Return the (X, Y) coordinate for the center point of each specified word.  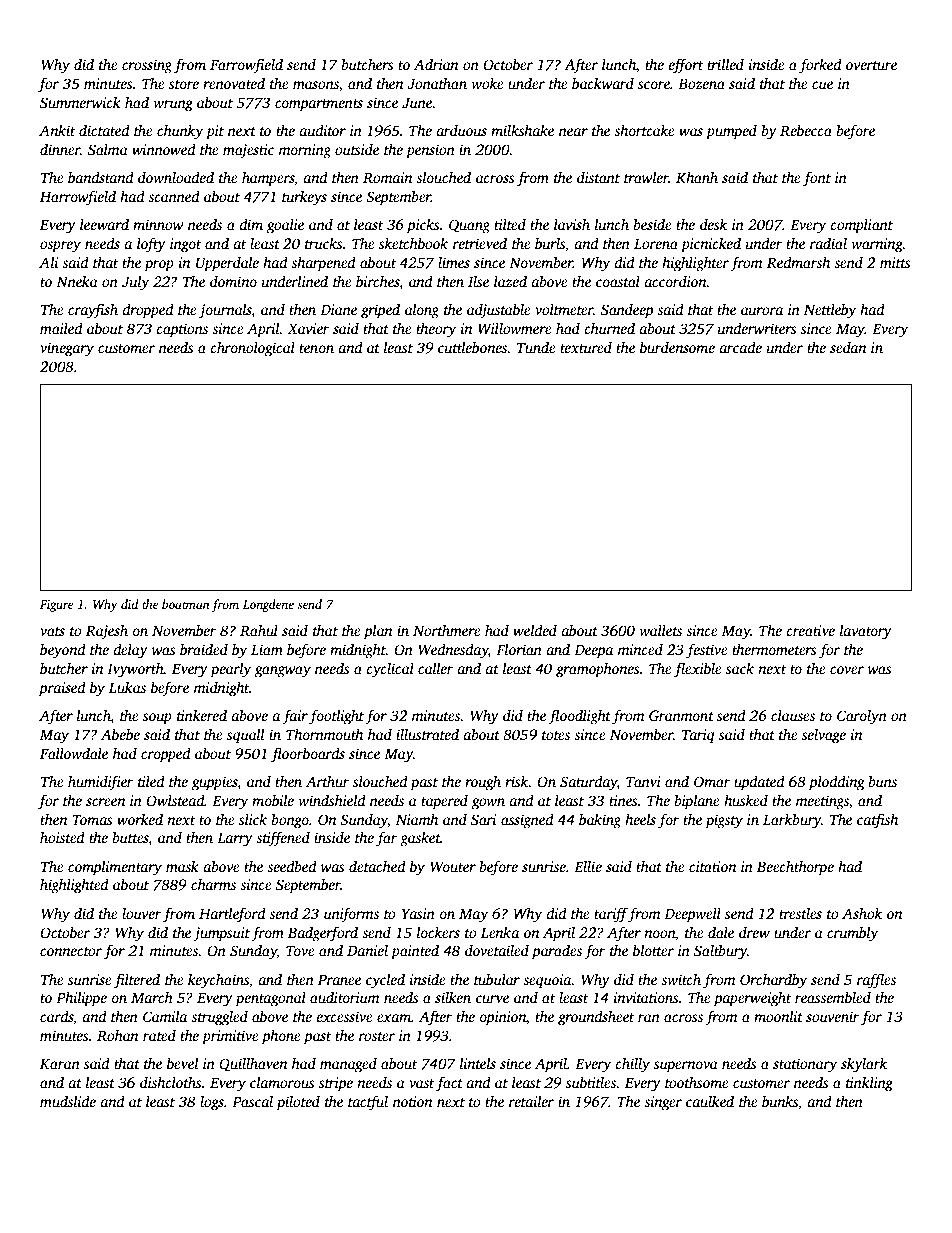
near (573, 132)
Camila (165, 1016)
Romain (387, 177)
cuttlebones (473, 347)
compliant (861, 226)
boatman (186, 604)
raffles (876, 981)
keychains (218, 981)
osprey (60, 247)
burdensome (677, 347)
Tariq (698, 736)
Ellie (588, 866)
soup (157, 719)
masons (316, 86)
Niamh (417, 819)
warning (877, 245)
